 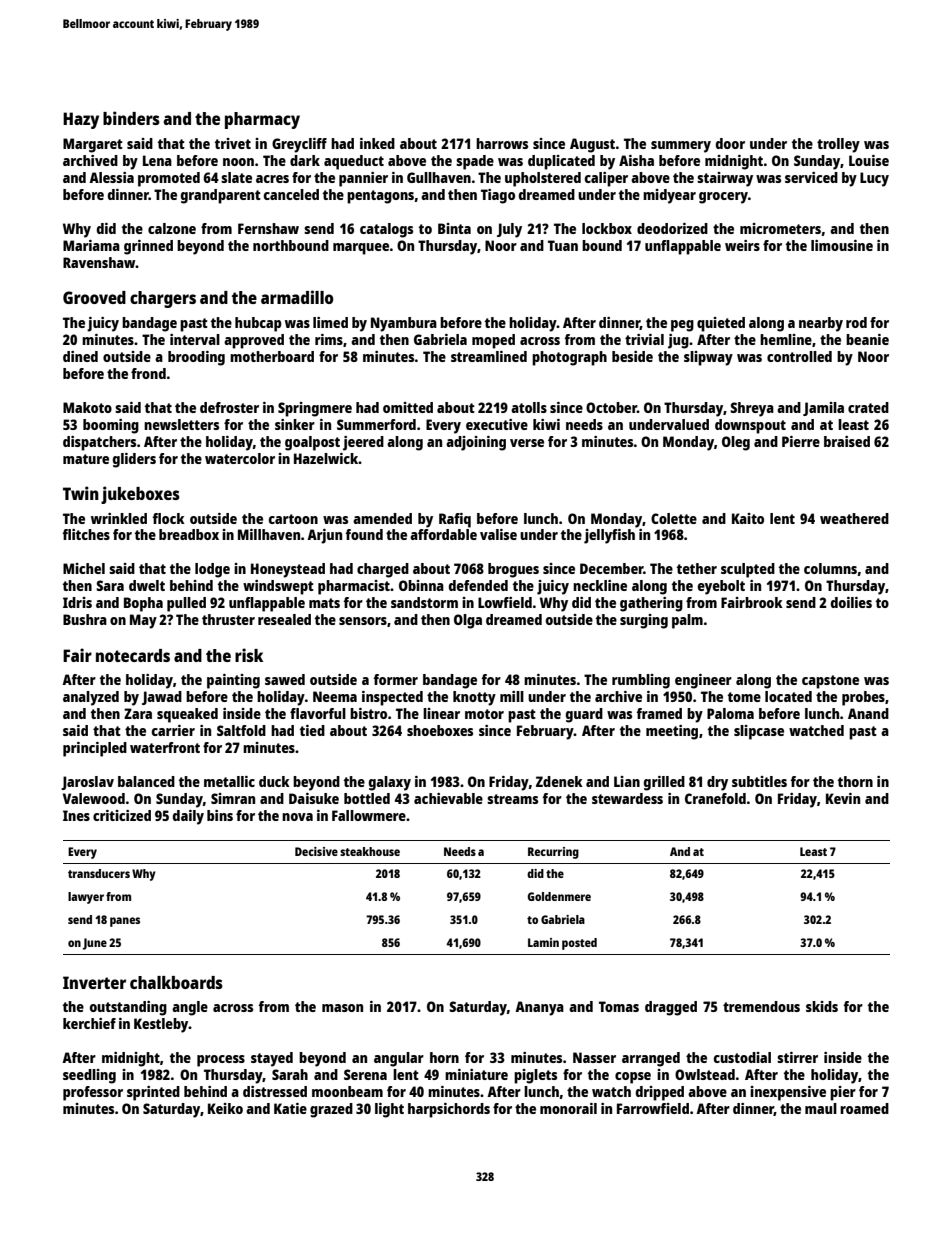 What do you see at coordinates (290, 1108) in the screenshot?
I see `Katie` at bounding box center [290, 1108].
